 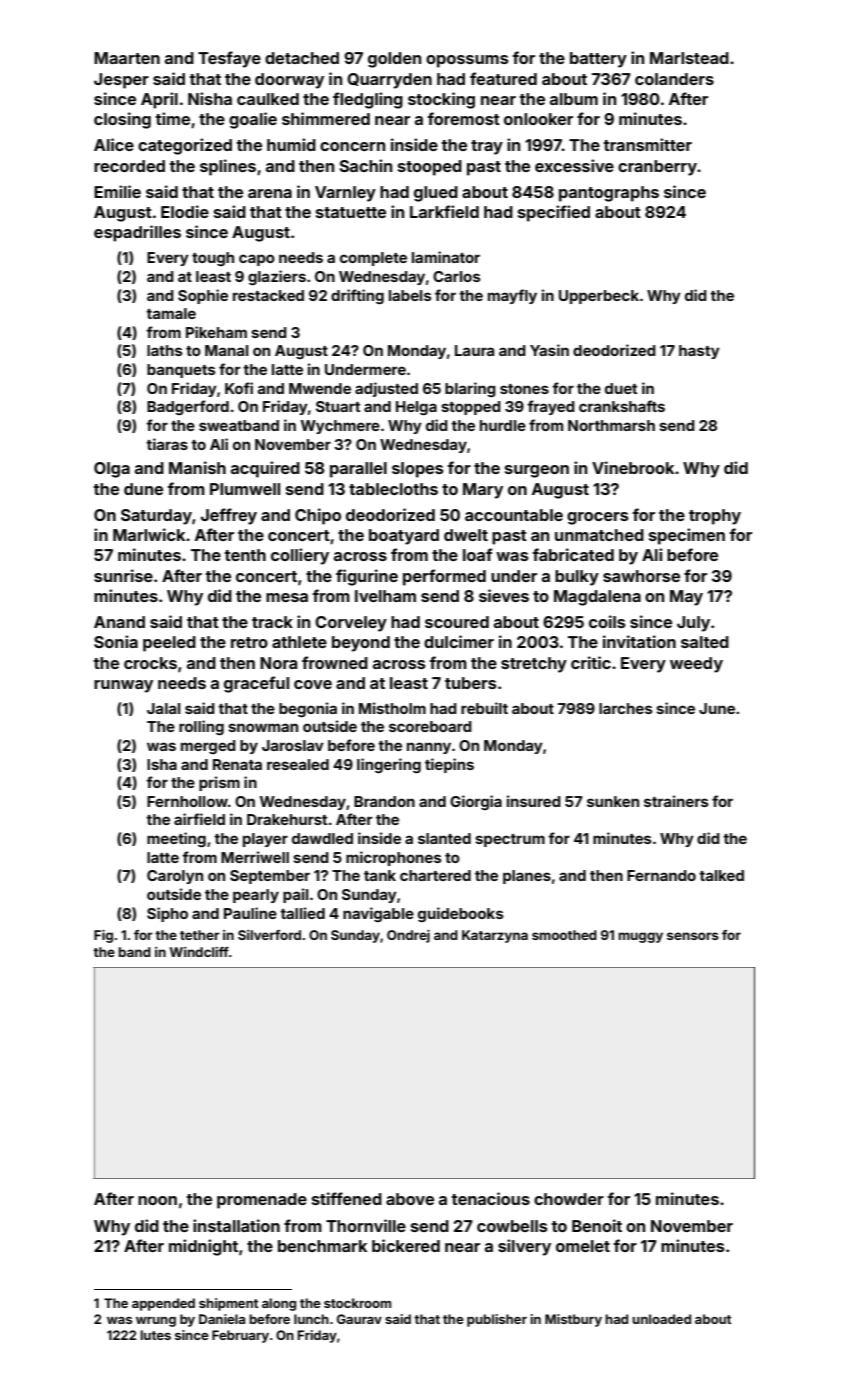 What do you see at coordinates (689, 58) in the page?
I see `Marlstead` at bounding box center [689, 58].
